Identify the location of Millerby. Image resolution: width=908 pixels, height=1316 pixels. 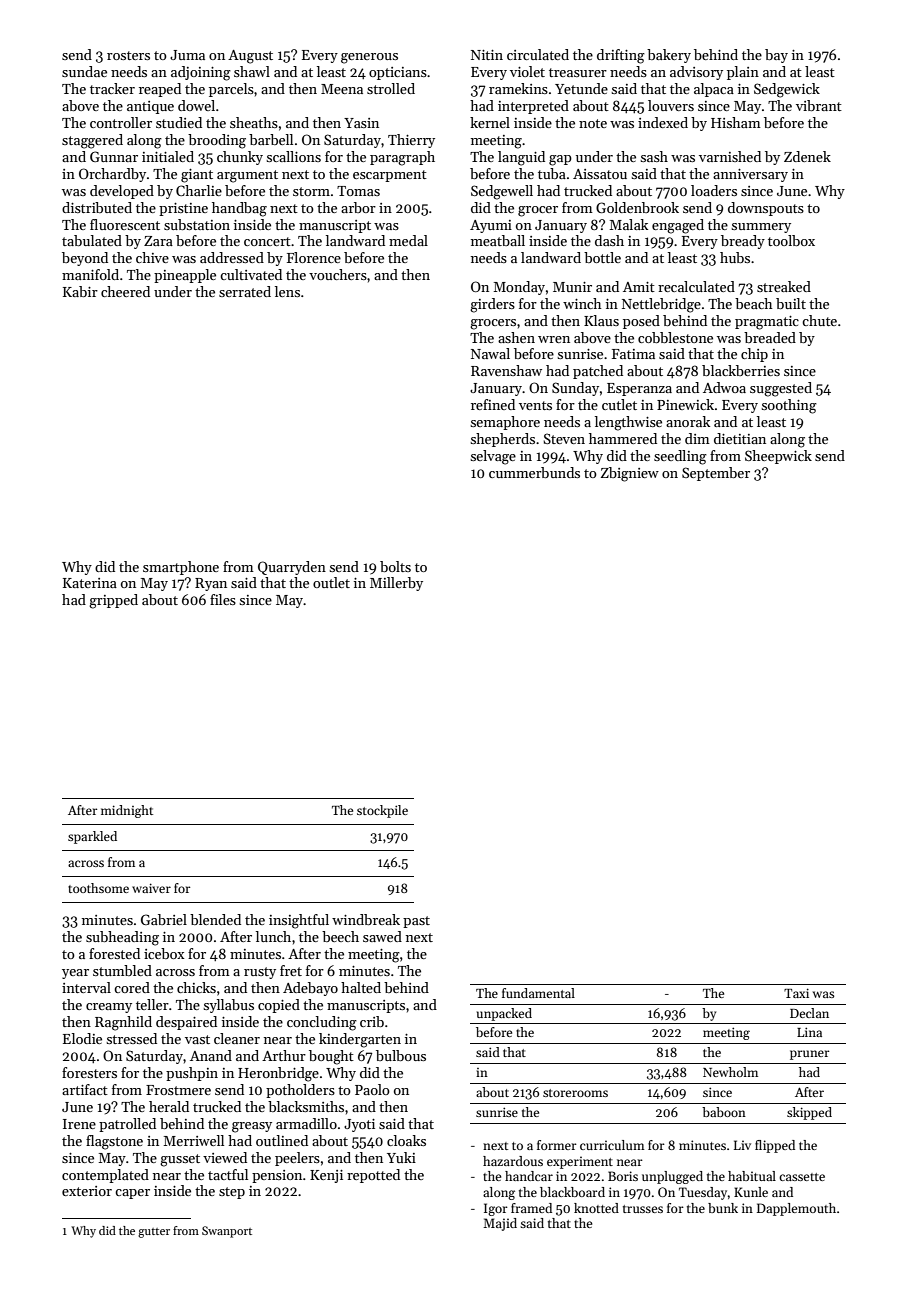
(396, 584).
